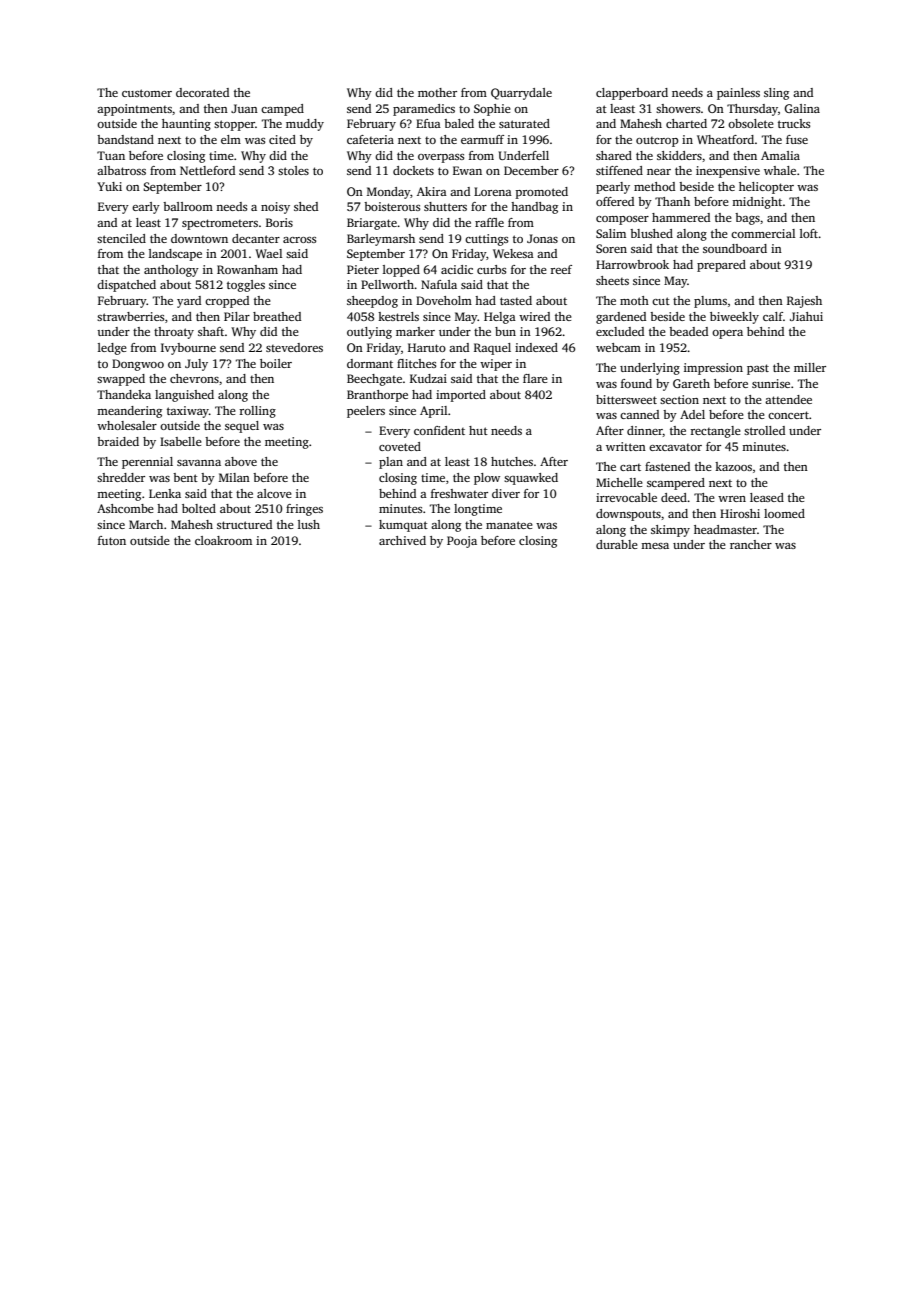 This screenshot has width=924, height=1308. I want to click on Pellworth, so click(387, 284).
